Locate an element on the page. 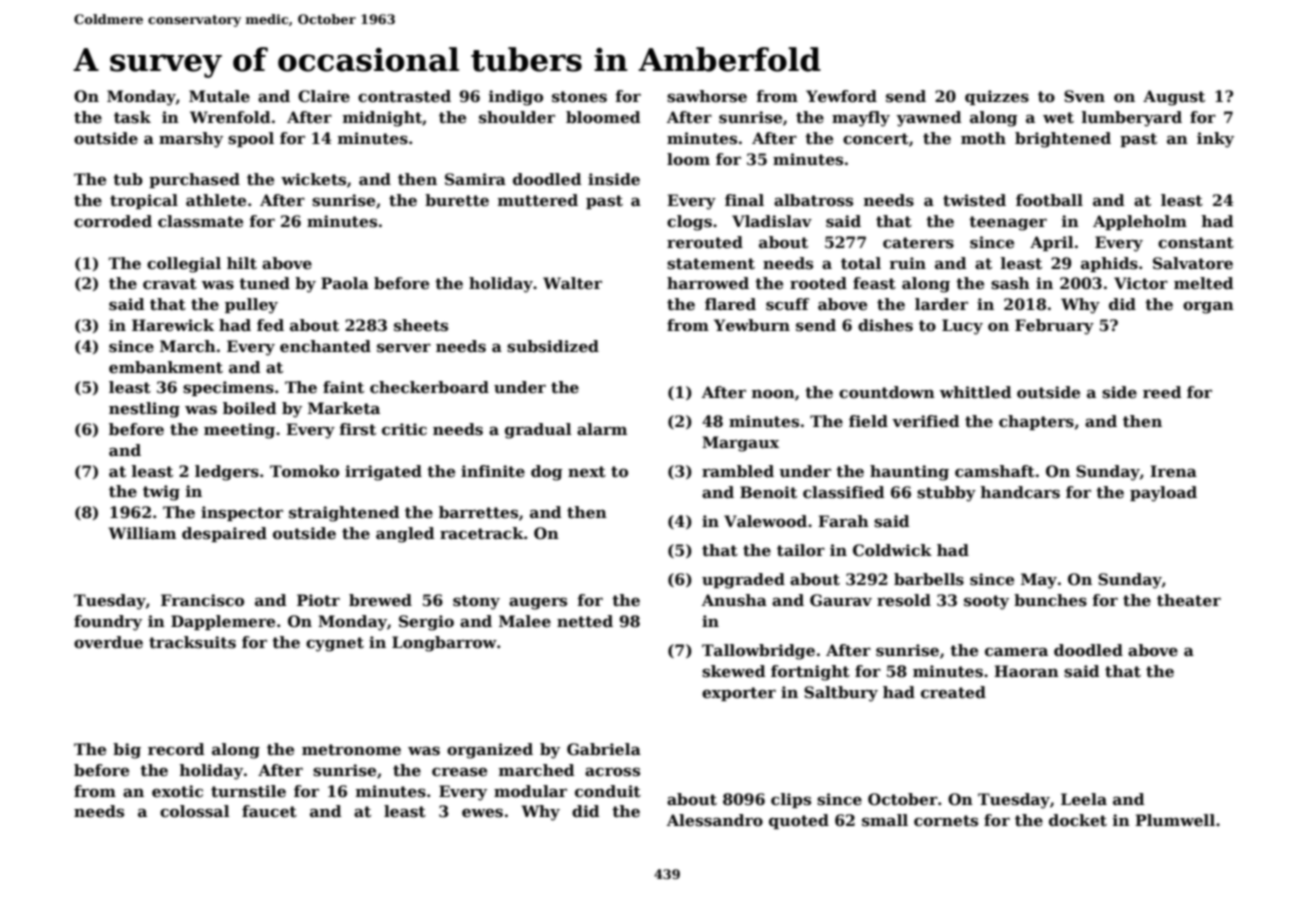 The image size is (1308, 924). Dapplemere is located at coordinates (223, 622).
